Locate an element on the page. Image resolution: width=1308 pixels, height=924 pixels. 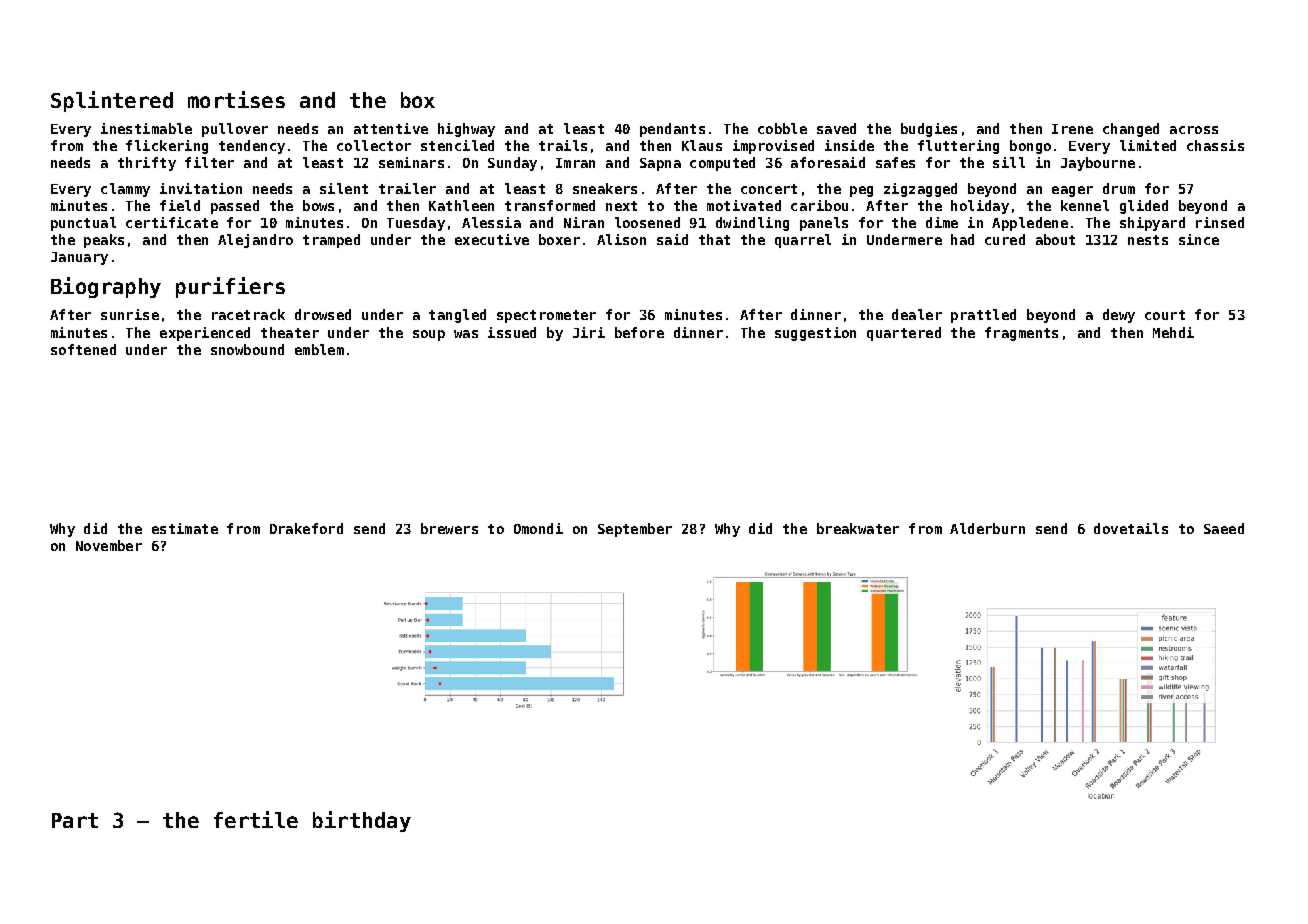
tendency is located at coordinates (252, 147).
